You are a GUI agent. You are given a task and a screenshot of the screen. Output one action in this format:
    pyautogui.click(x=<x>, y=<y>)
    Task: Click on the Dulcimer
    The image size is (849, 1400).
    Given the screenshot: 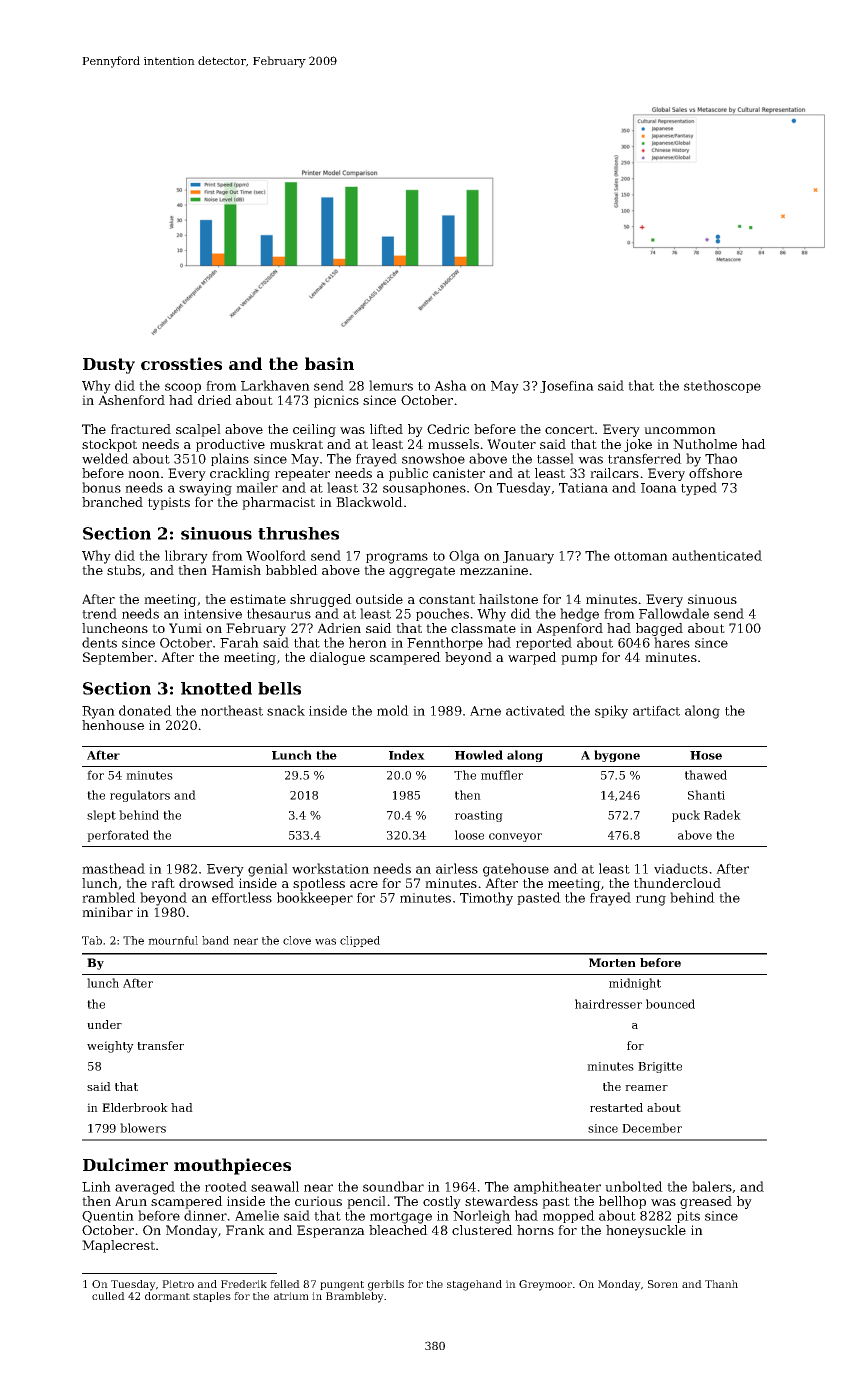 What is the action you would take?
    pyautogui.click(x=125, y=1164)
